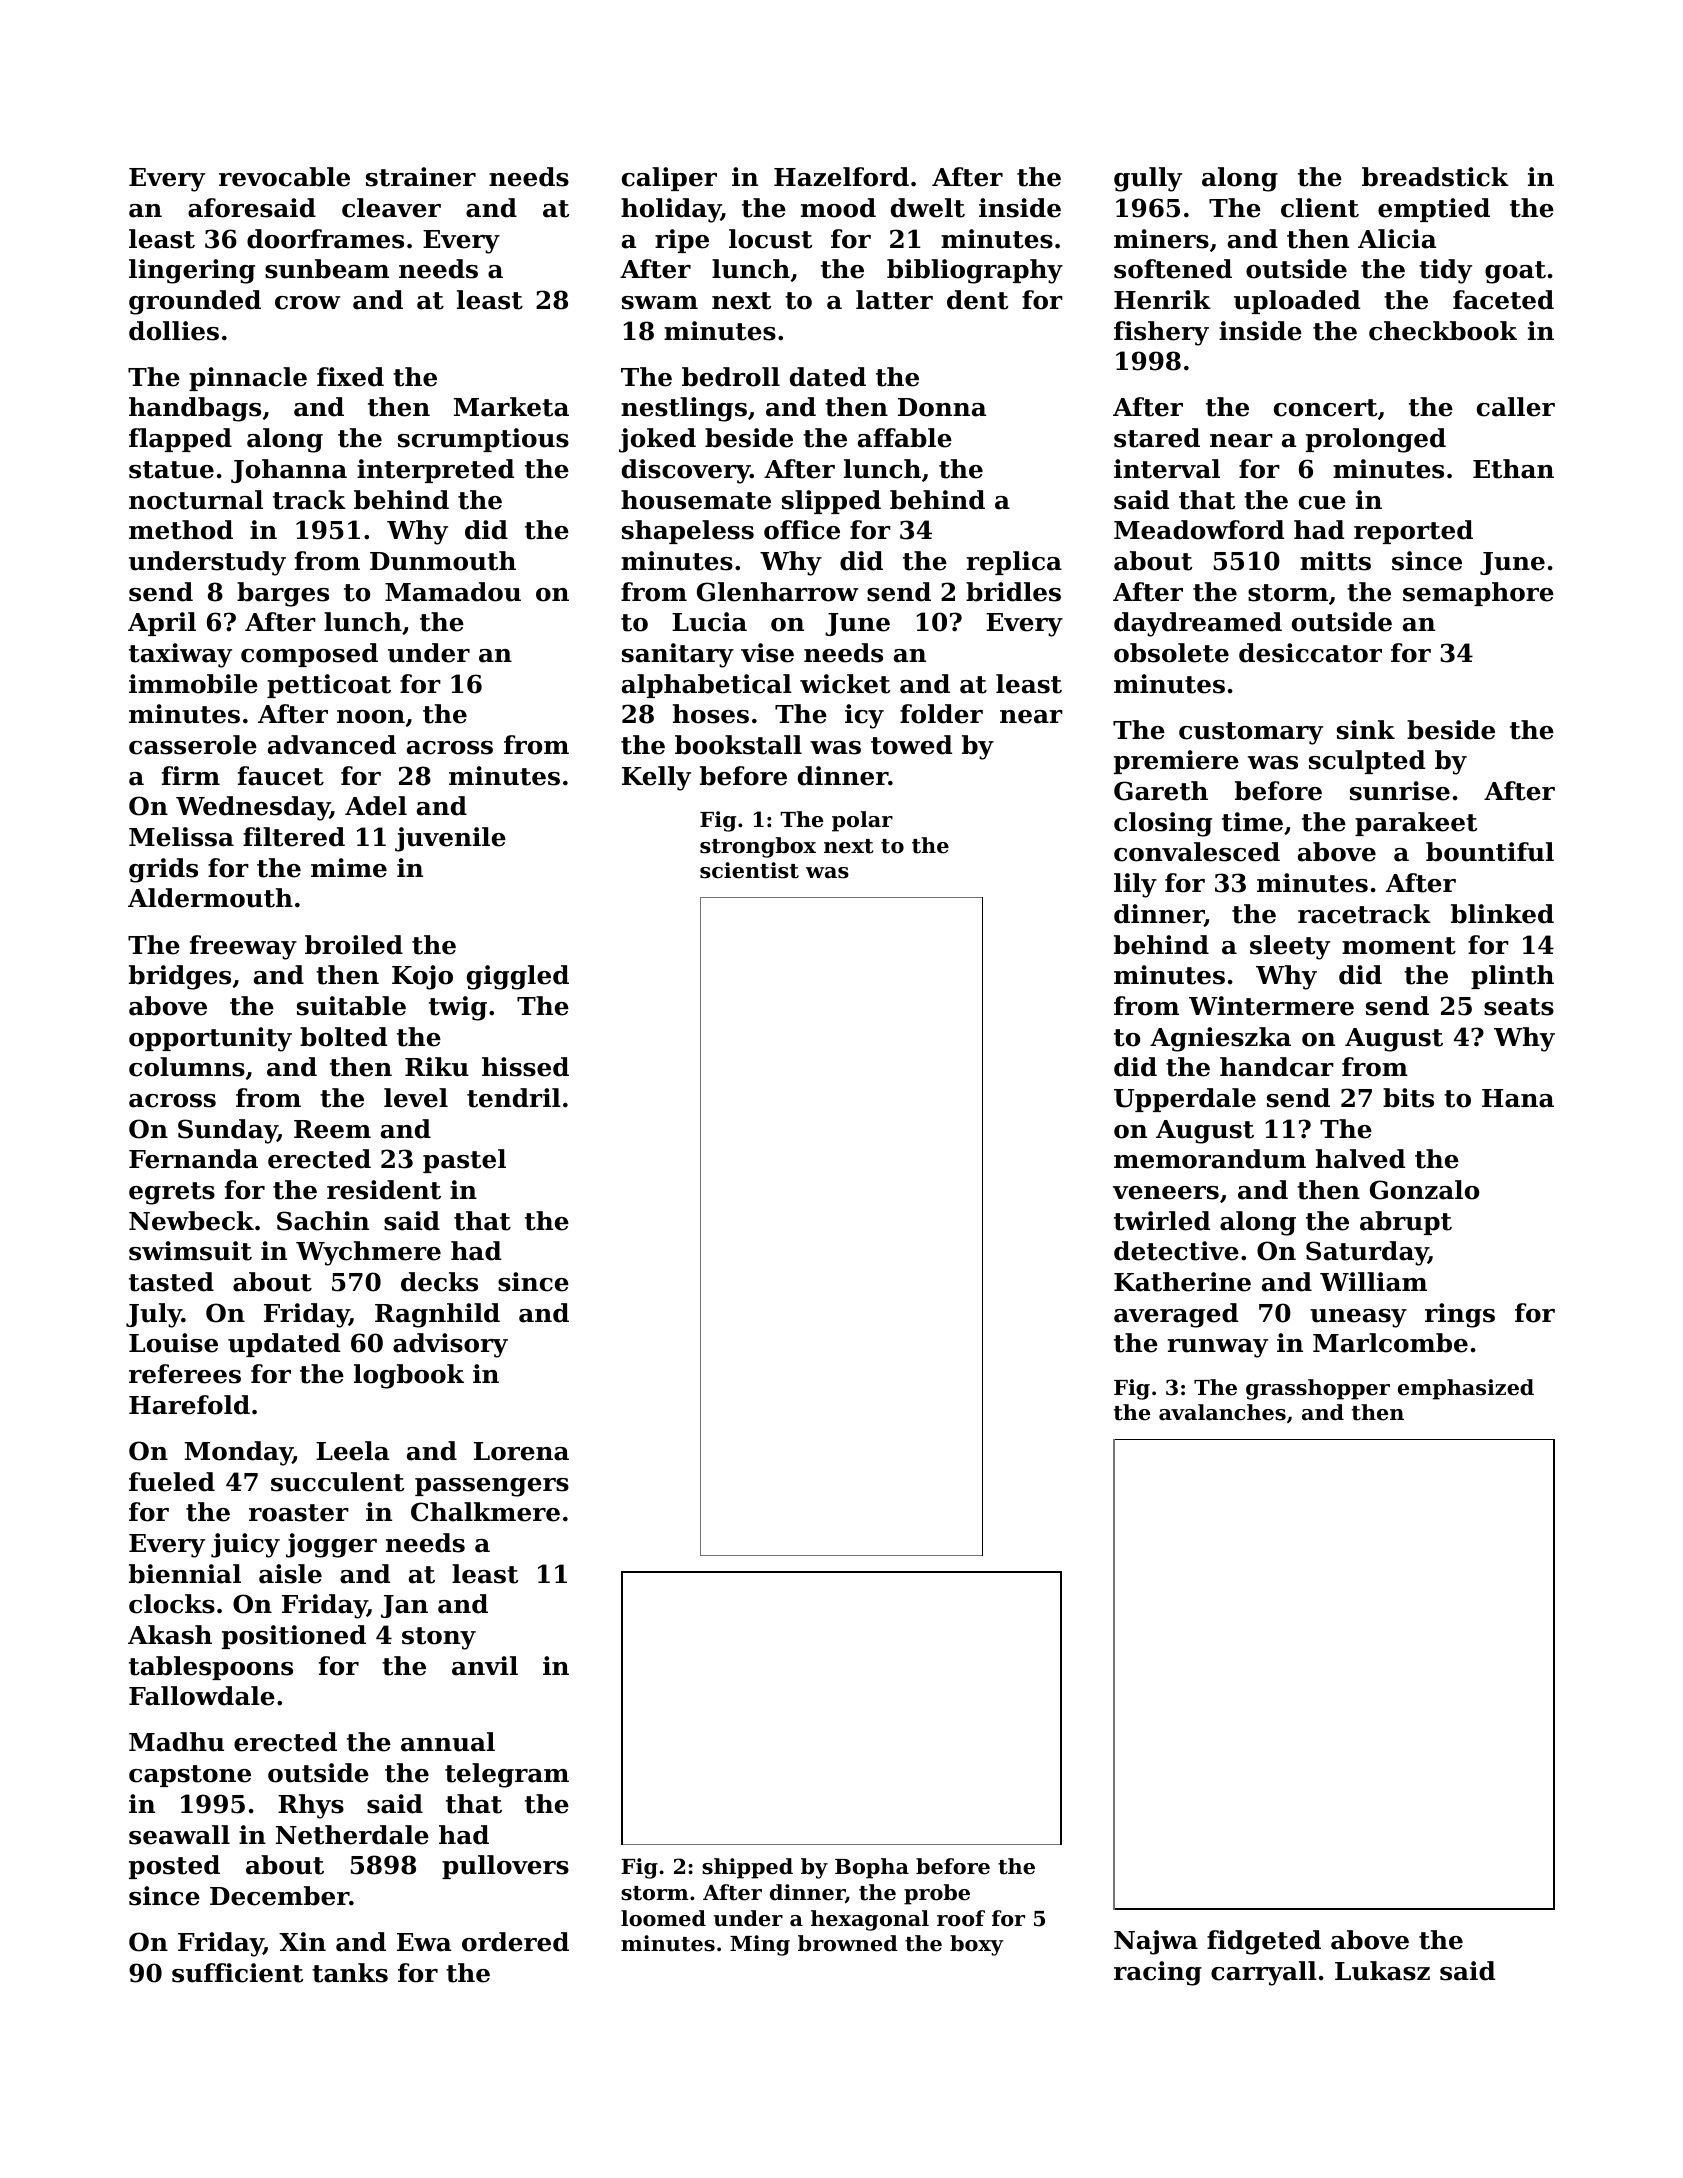 Image resolution: width=1683 pixels, height=2178 pixels. I want to click on Lukasz, so click(1382, 1971).
